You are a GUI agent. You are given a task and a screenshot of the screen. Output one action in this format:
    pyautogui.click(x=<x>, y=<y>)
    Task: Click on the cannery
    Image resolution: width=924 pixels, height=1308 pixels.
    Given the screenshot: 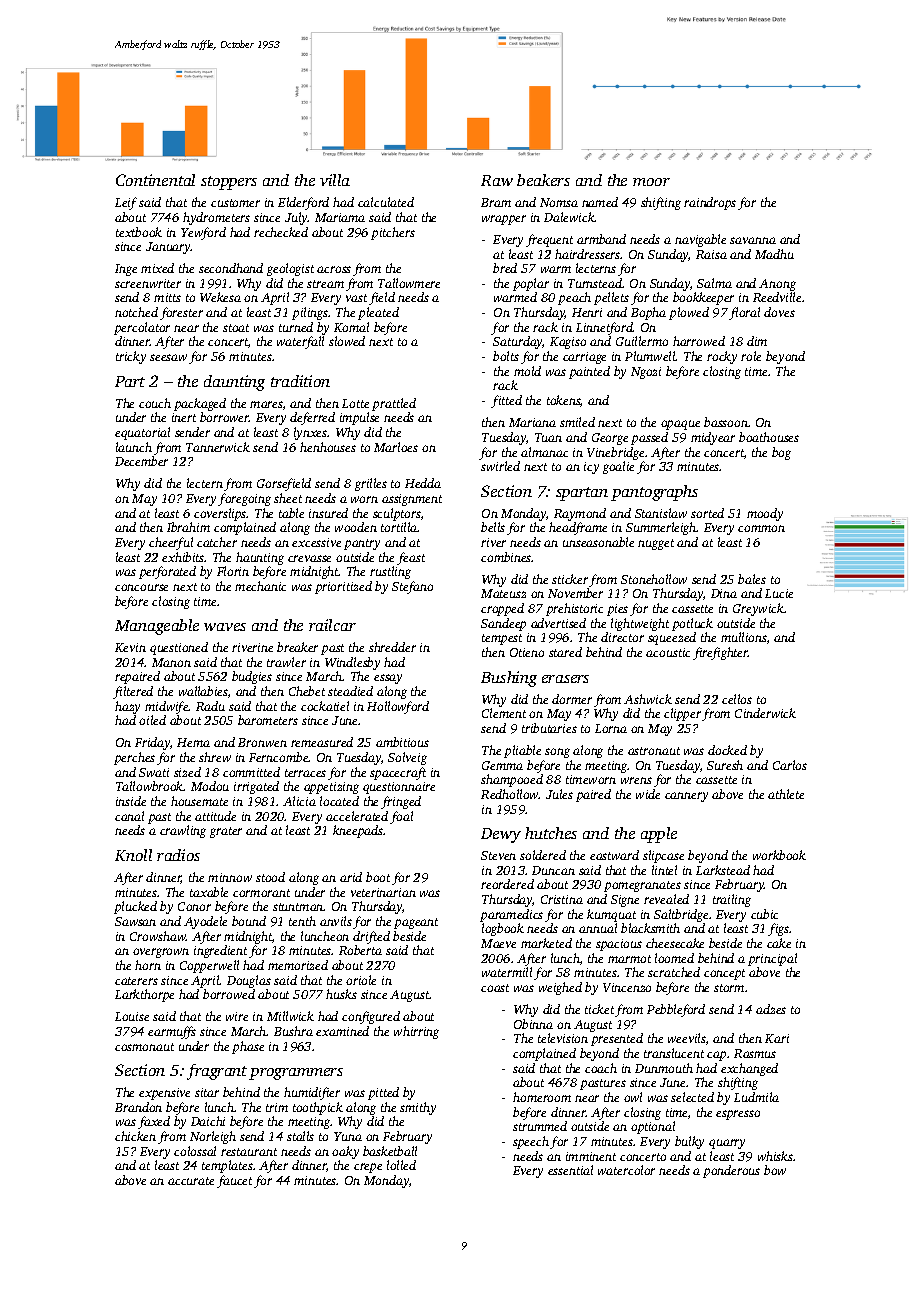 What is the action you would take?
    pyautogui.click(x=686, y=797)
